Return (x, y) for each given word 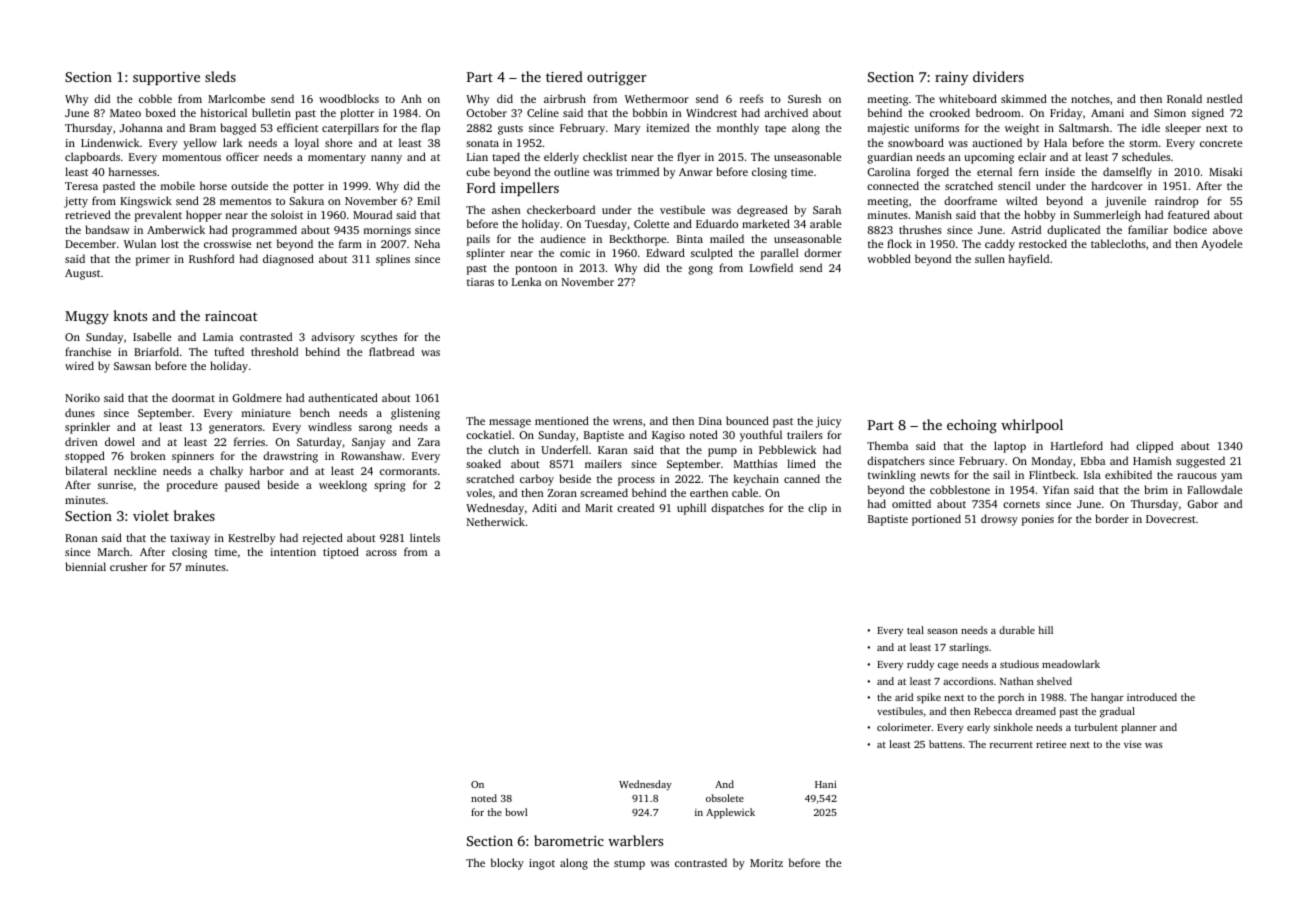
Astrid (1026, 229)
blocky (507, 864)
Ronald (1184, 98)
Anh (411, 98)
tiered (564, 76)
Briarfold (156, 351)
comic (575, 253)
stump (629, 865)
